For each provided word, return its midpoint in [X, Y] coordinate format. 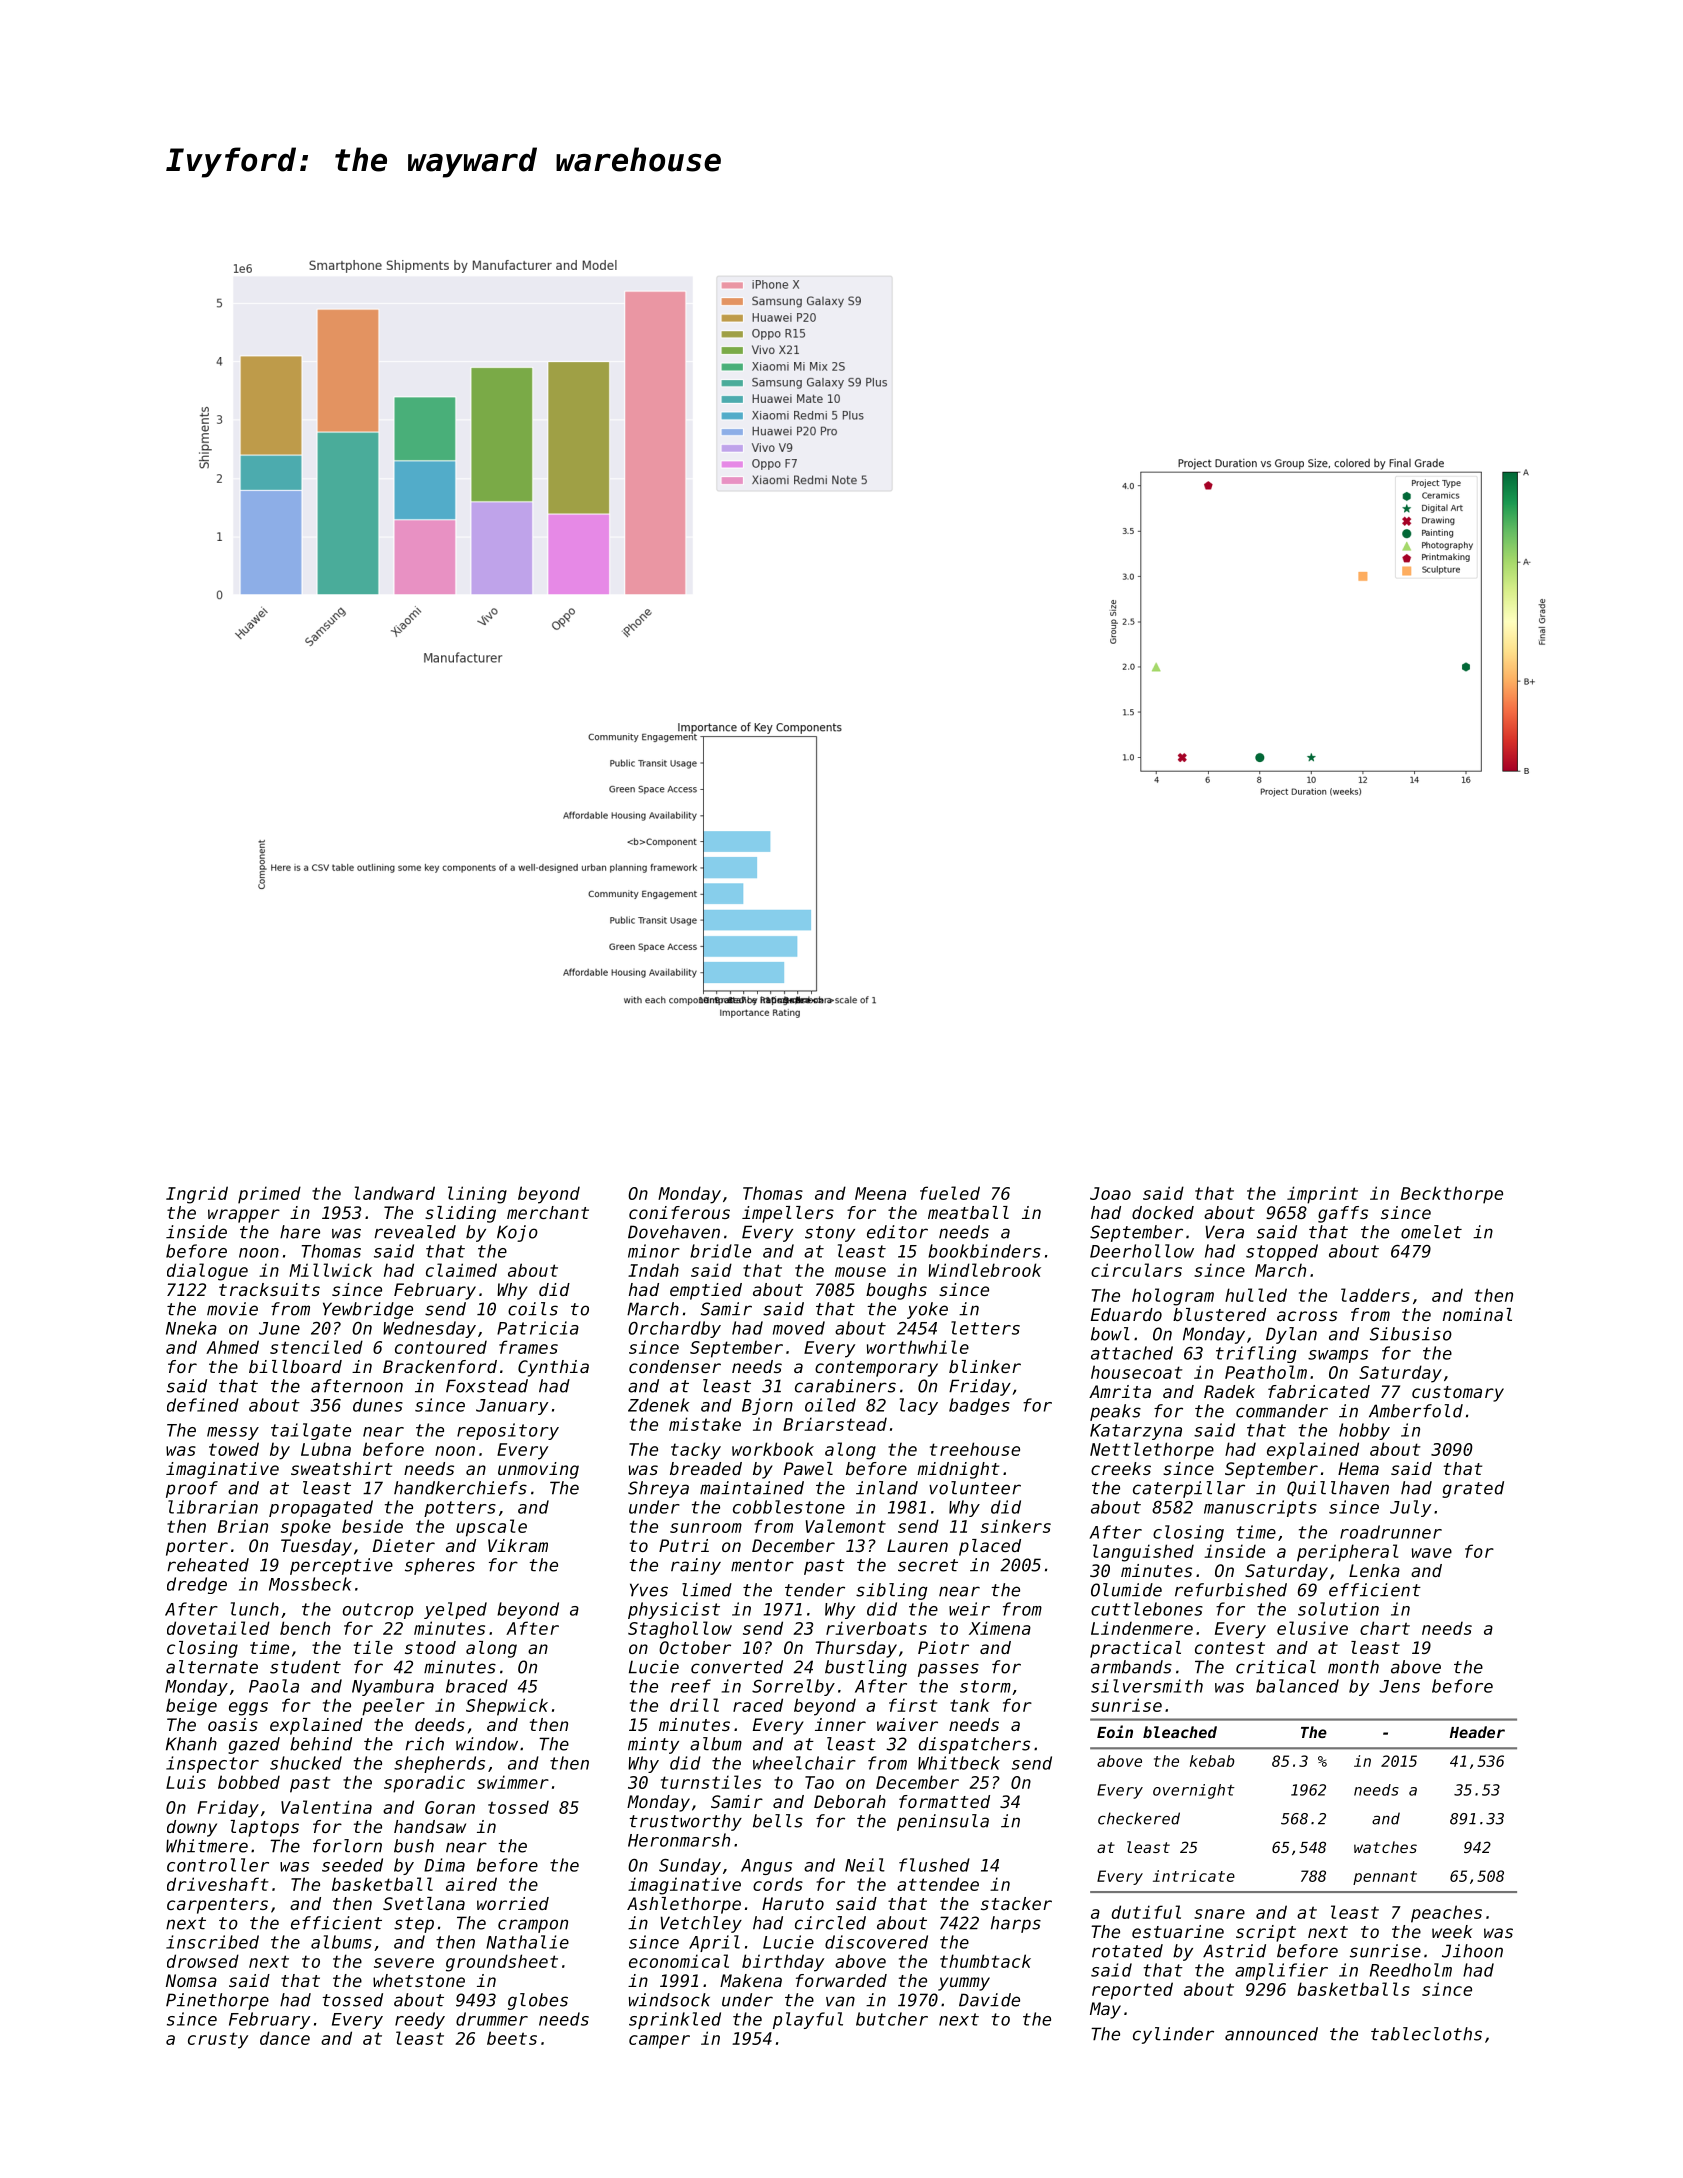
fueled [950, 1193]
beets [512, 2038]
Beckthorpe [1452, 1195]
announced [1271, 2034]
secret [928, 1565]
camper [659, 2042]
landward [394, 1193]
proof [192, 1489]
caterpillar [1189, 1489]
